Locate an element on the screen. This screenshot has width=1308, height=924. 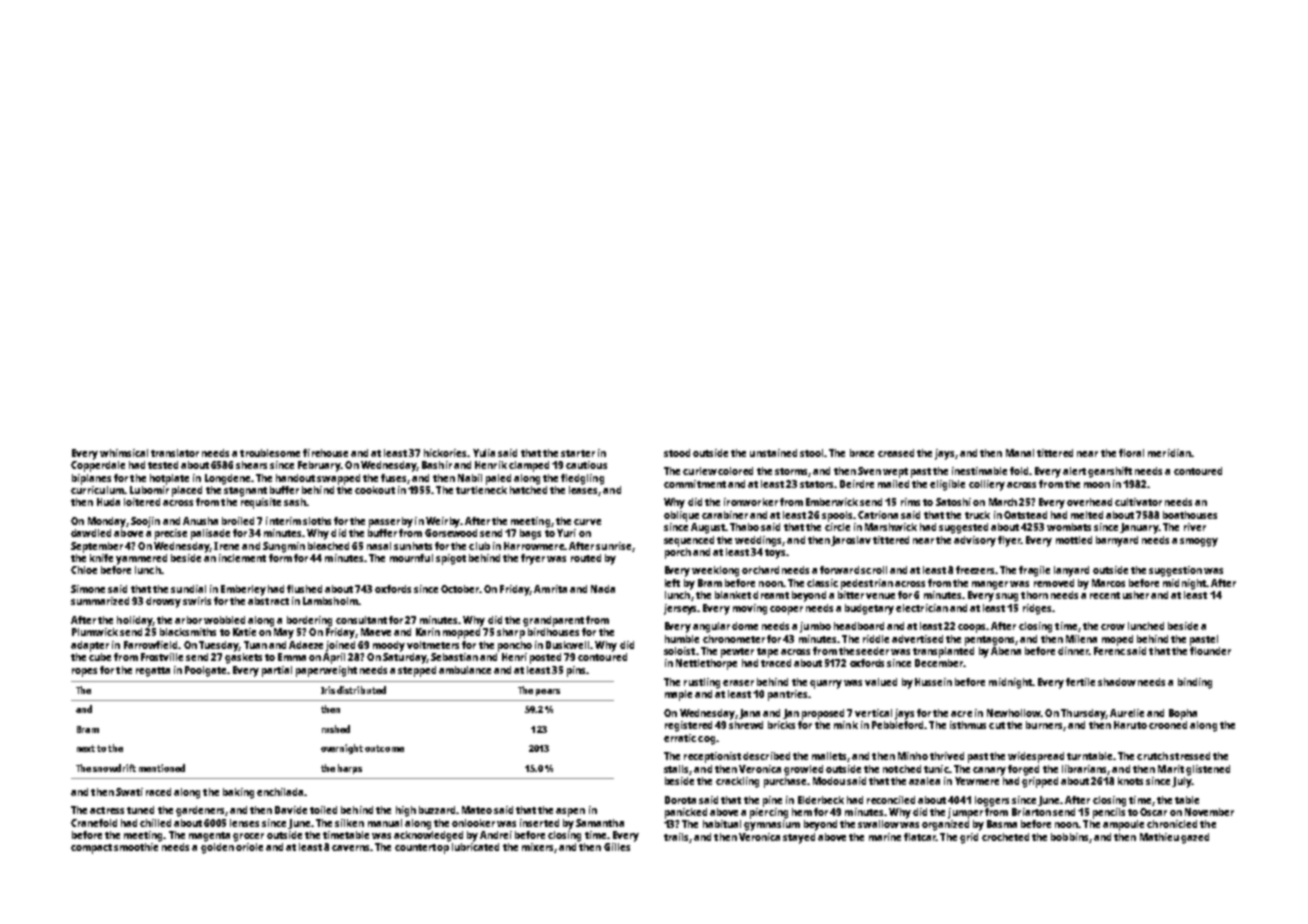
golden is located at coordinates (217, 848).
